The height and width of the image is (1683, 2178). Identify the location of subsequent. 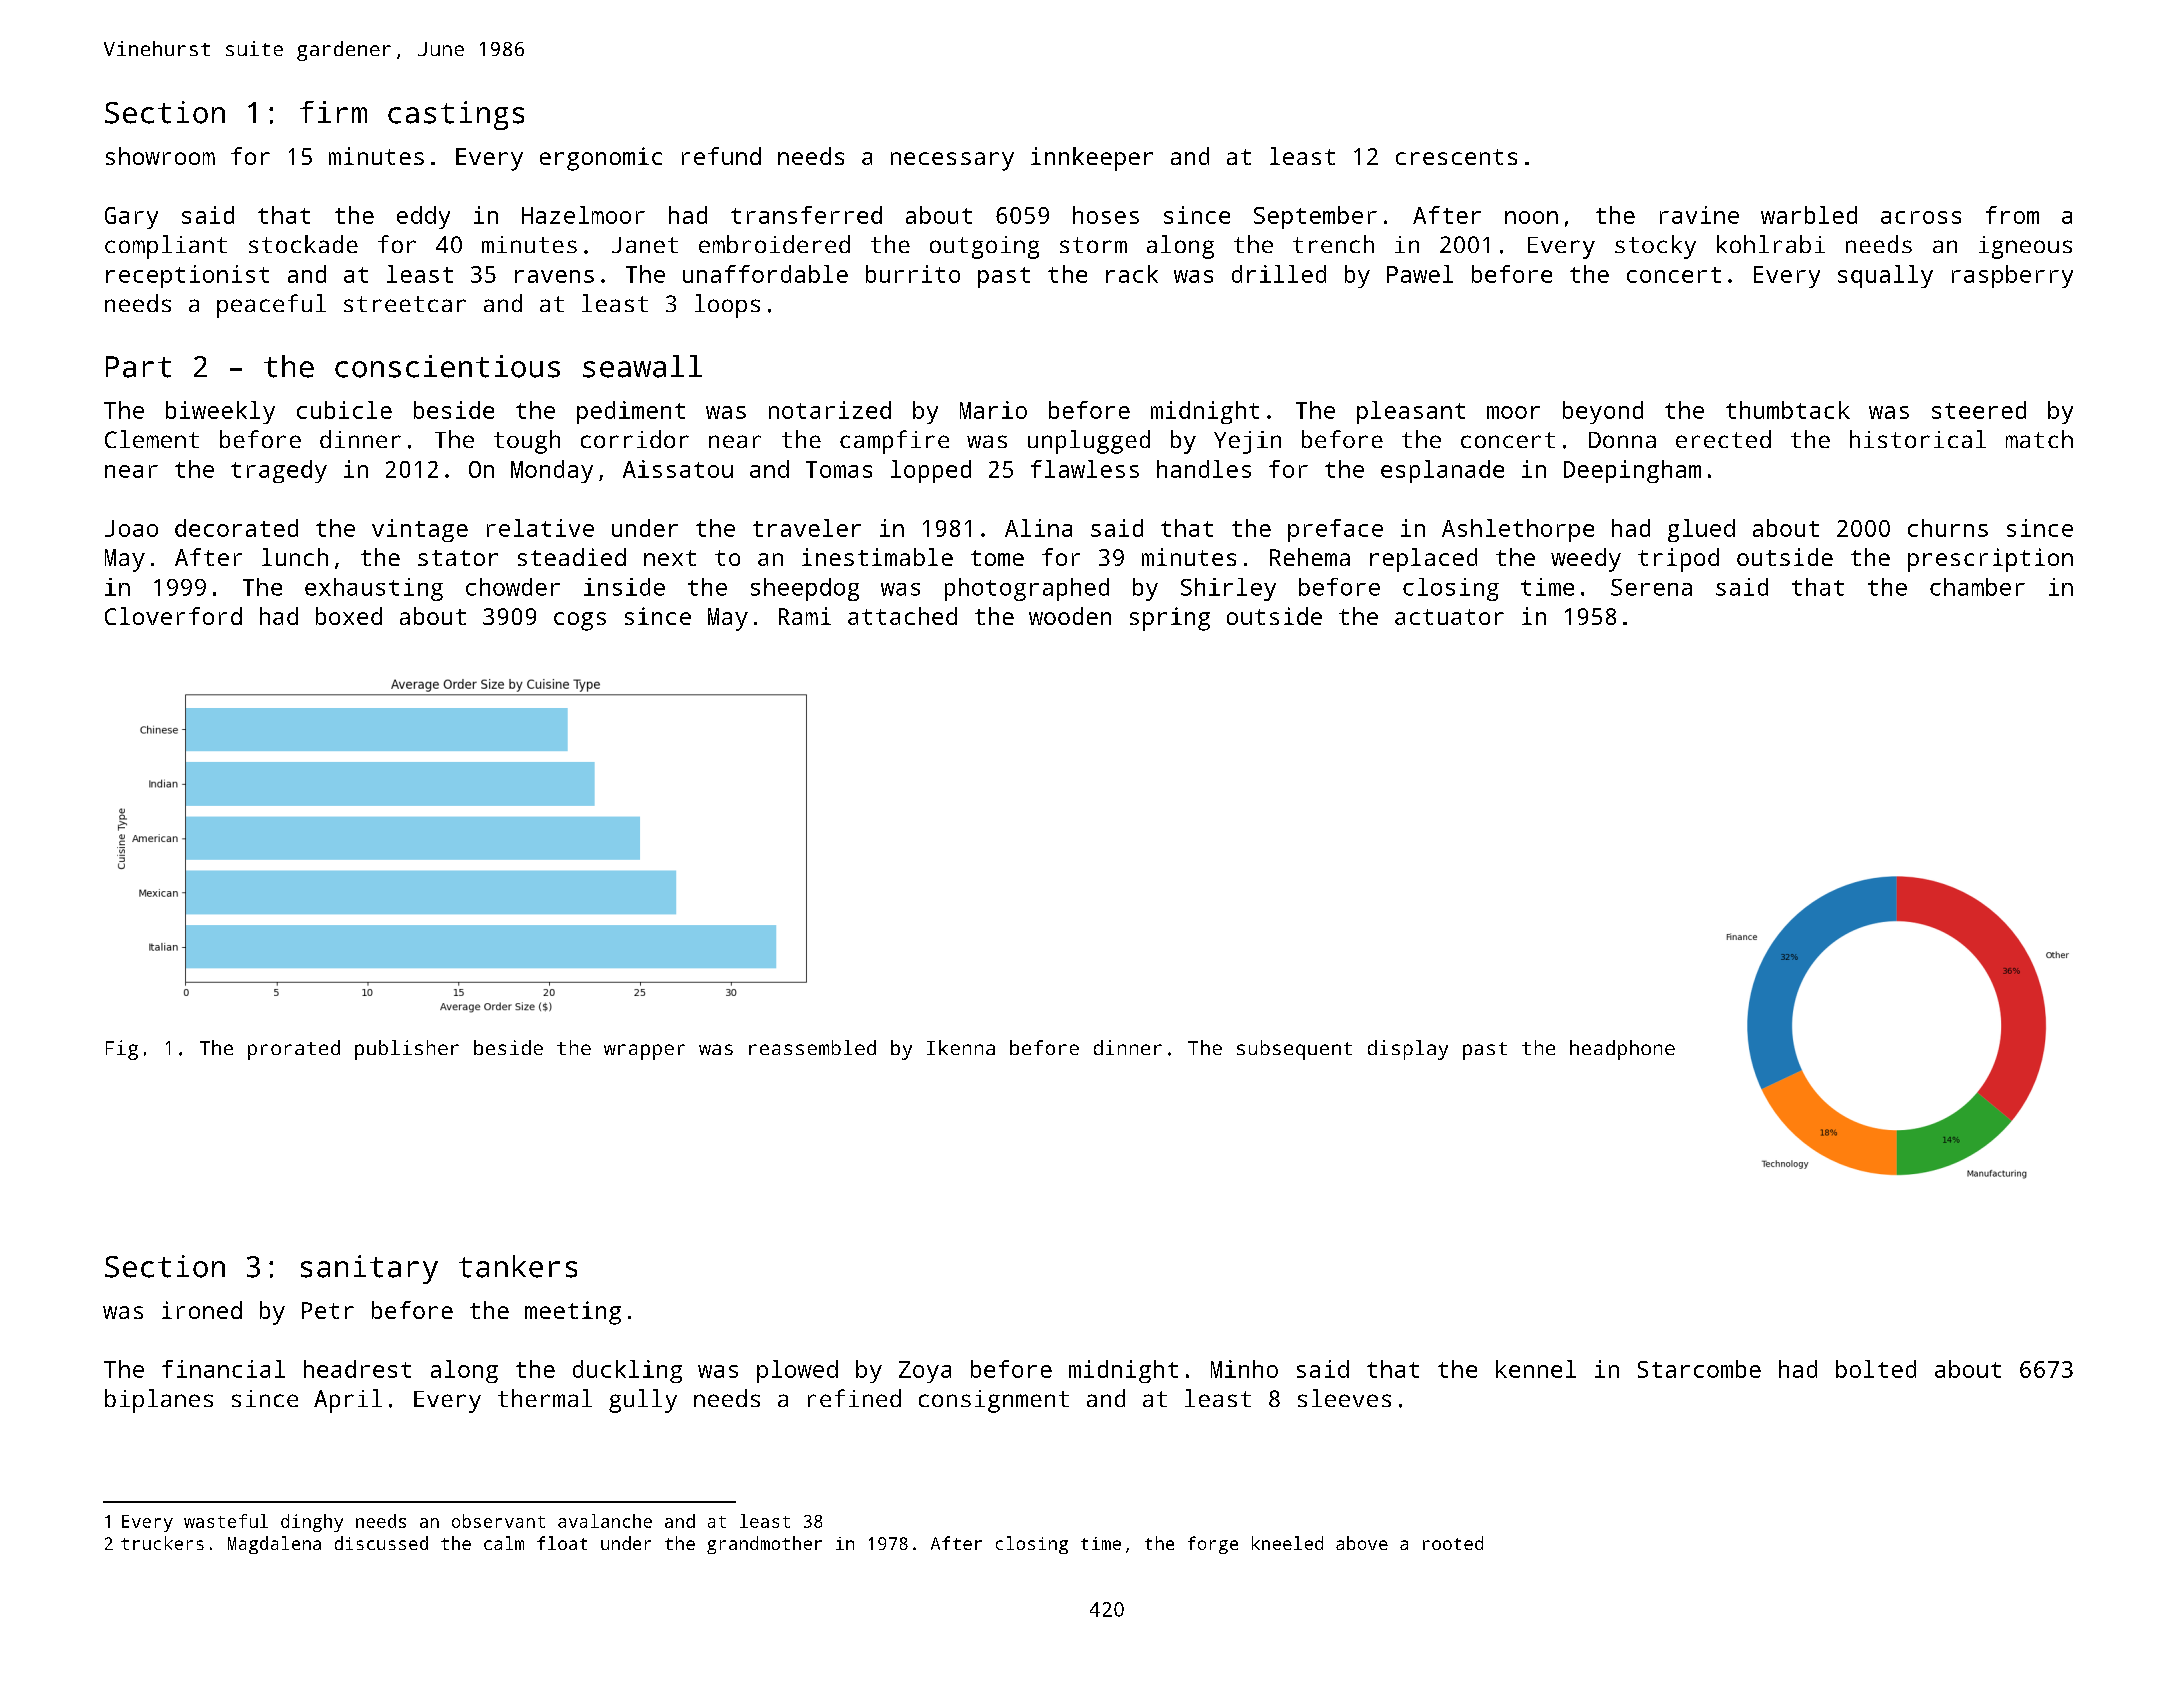
(1294, 1050).
